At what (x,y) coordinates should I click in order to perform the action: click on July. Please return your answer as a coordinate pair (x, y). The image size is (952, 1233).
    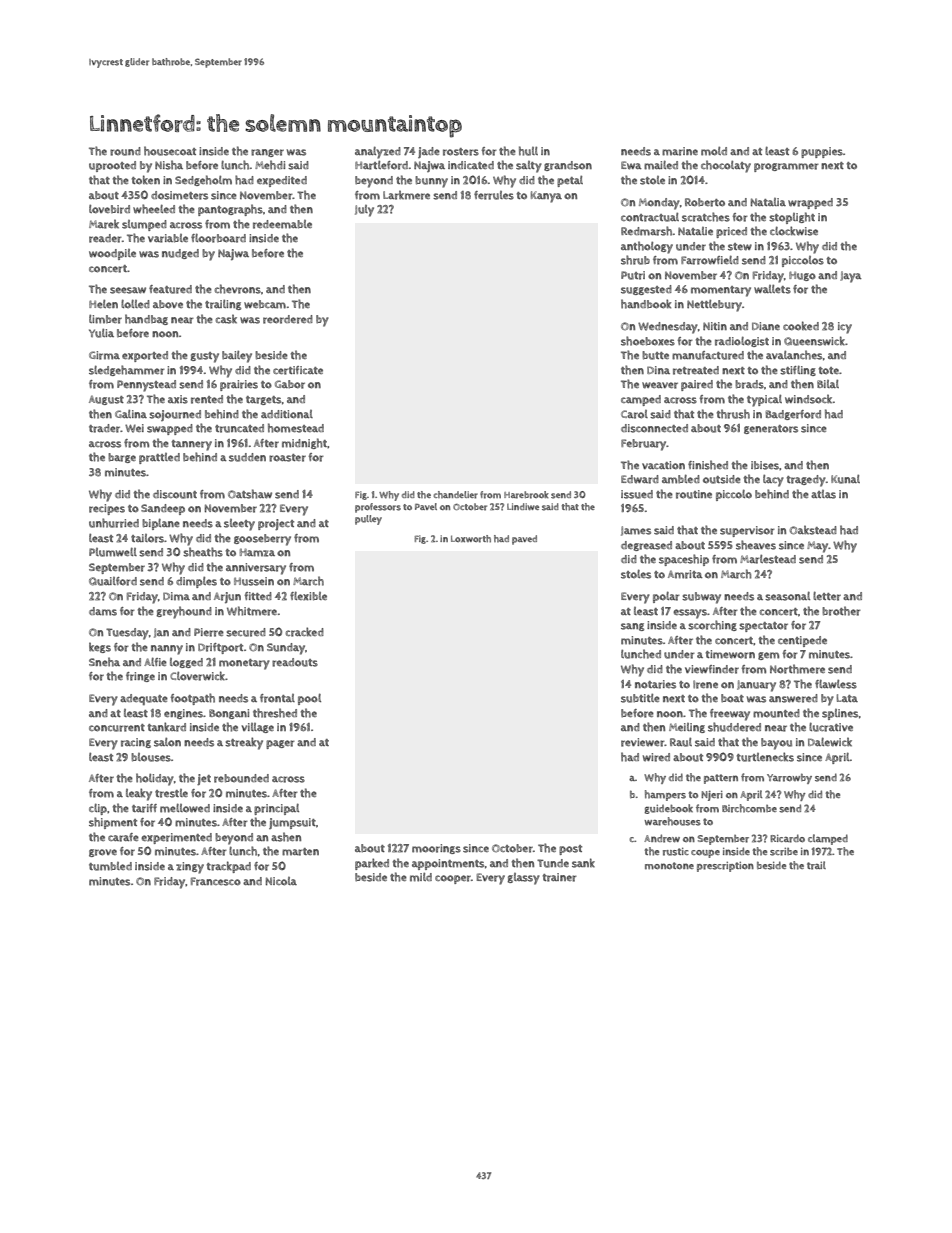
    Looking at the image, I should click on (364, 211).
